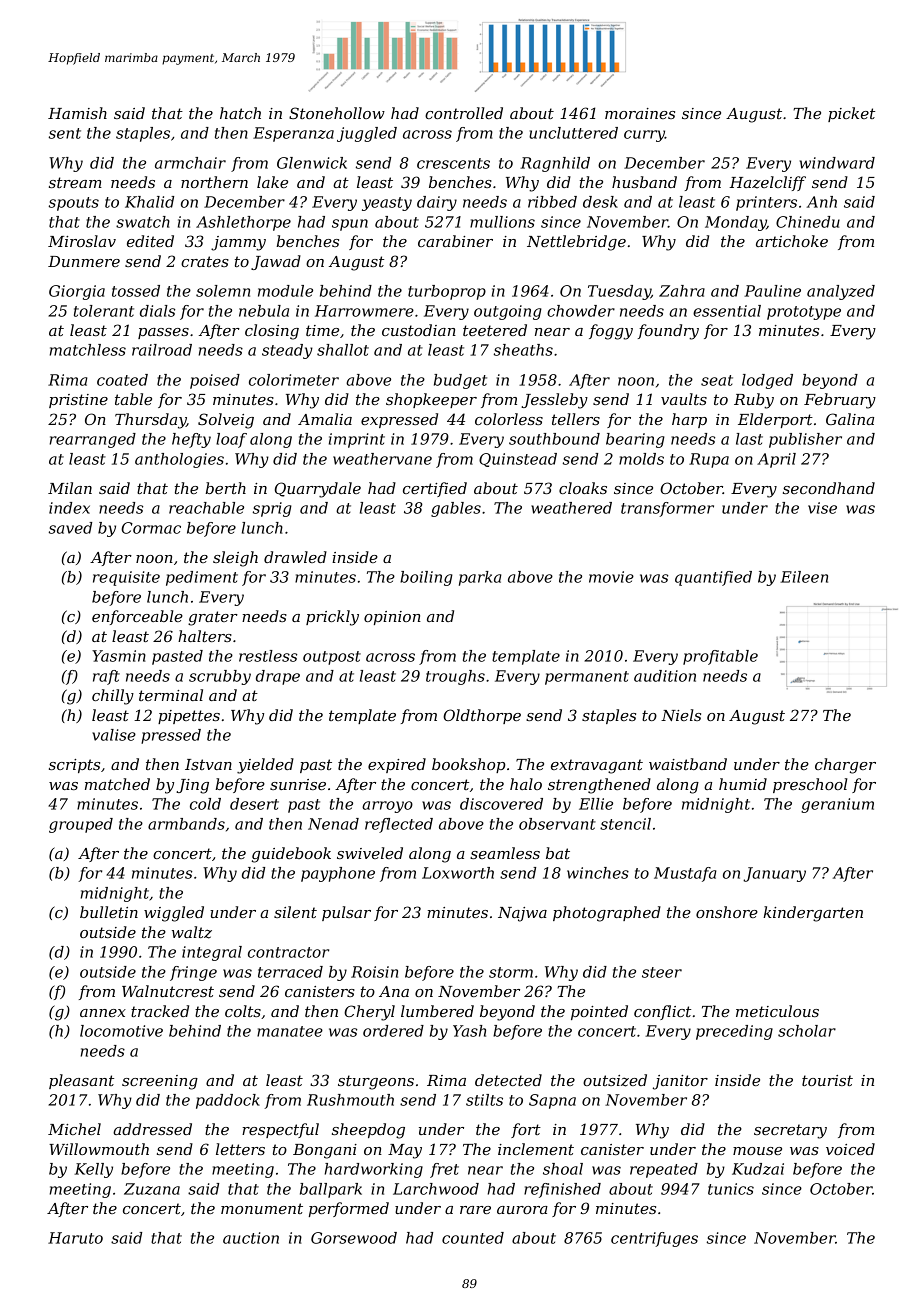 The height and width of the screenshot is (1314, 924). What do you see at coordinates (374, 972) in the screenshot?
I see `Roisin` at bounding box center [374, 972].
